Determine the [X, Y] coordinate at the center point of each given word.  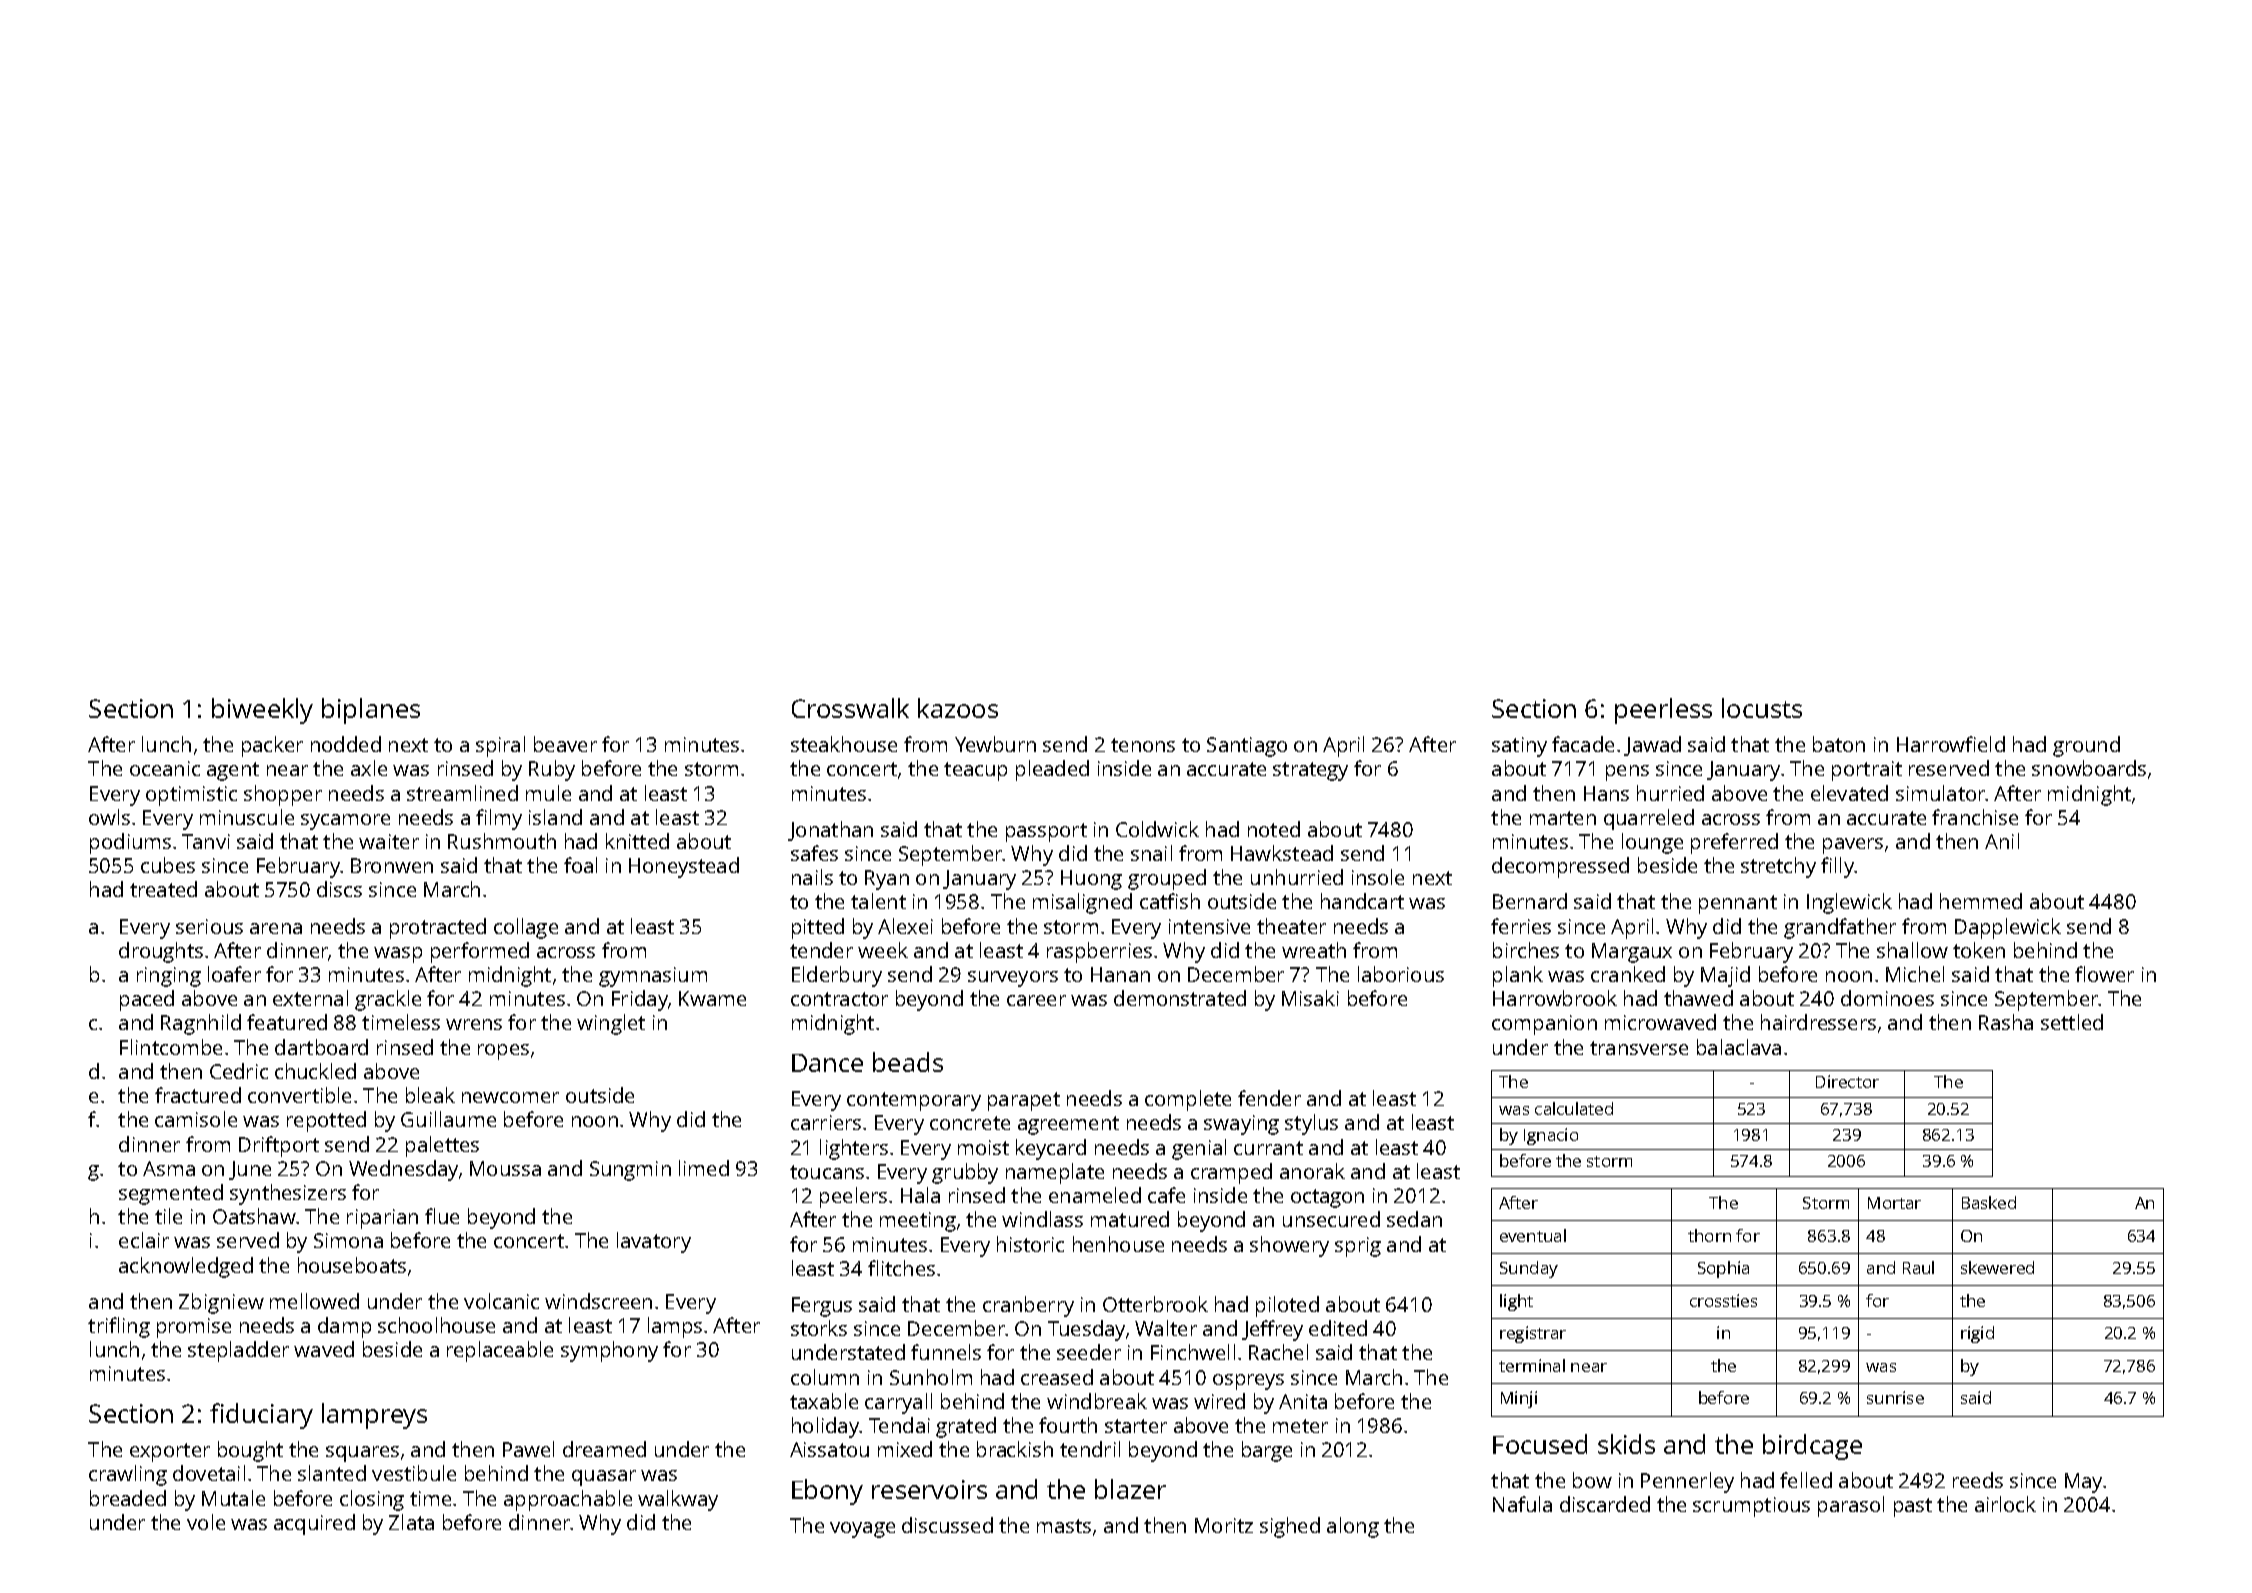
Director [1847, 1081]
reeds [1978, 1480]
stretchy [1778, 867]
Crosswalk [850, 708]
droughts [161, 952]
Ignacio [1551, 1136]
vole [206, 1522]
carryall [898, 1403]
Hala [920, 1195]
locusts [1762, 708]
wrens [474, 1024]
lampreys [374, 1416]
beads [908, 1062]
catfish [1170, 901]
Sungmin [630, 1171]
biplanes [371, 711]
